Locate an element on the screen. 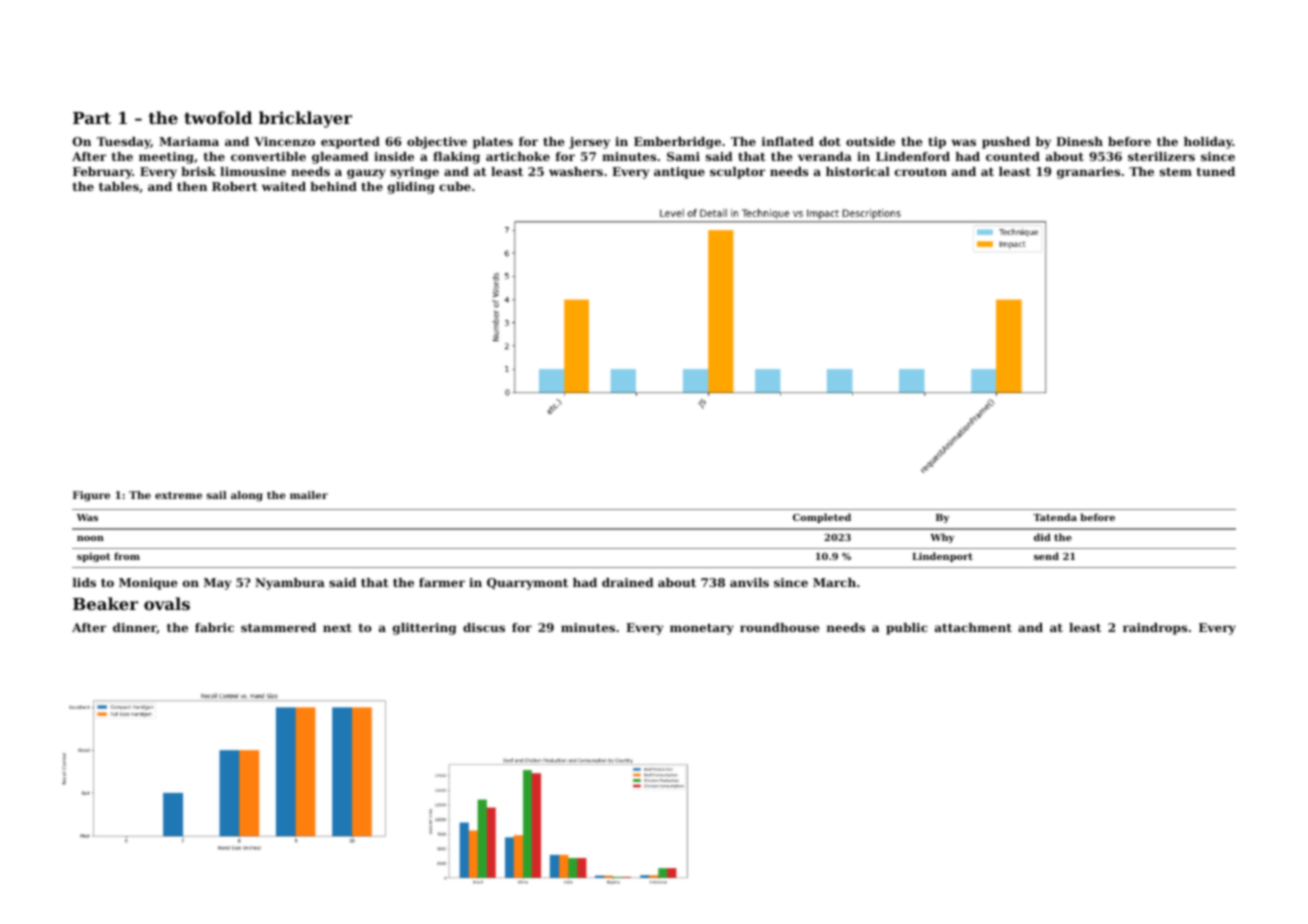 The width and height of the screenshot is (1308, 924). Completed is located at coordinates (822, 518).
